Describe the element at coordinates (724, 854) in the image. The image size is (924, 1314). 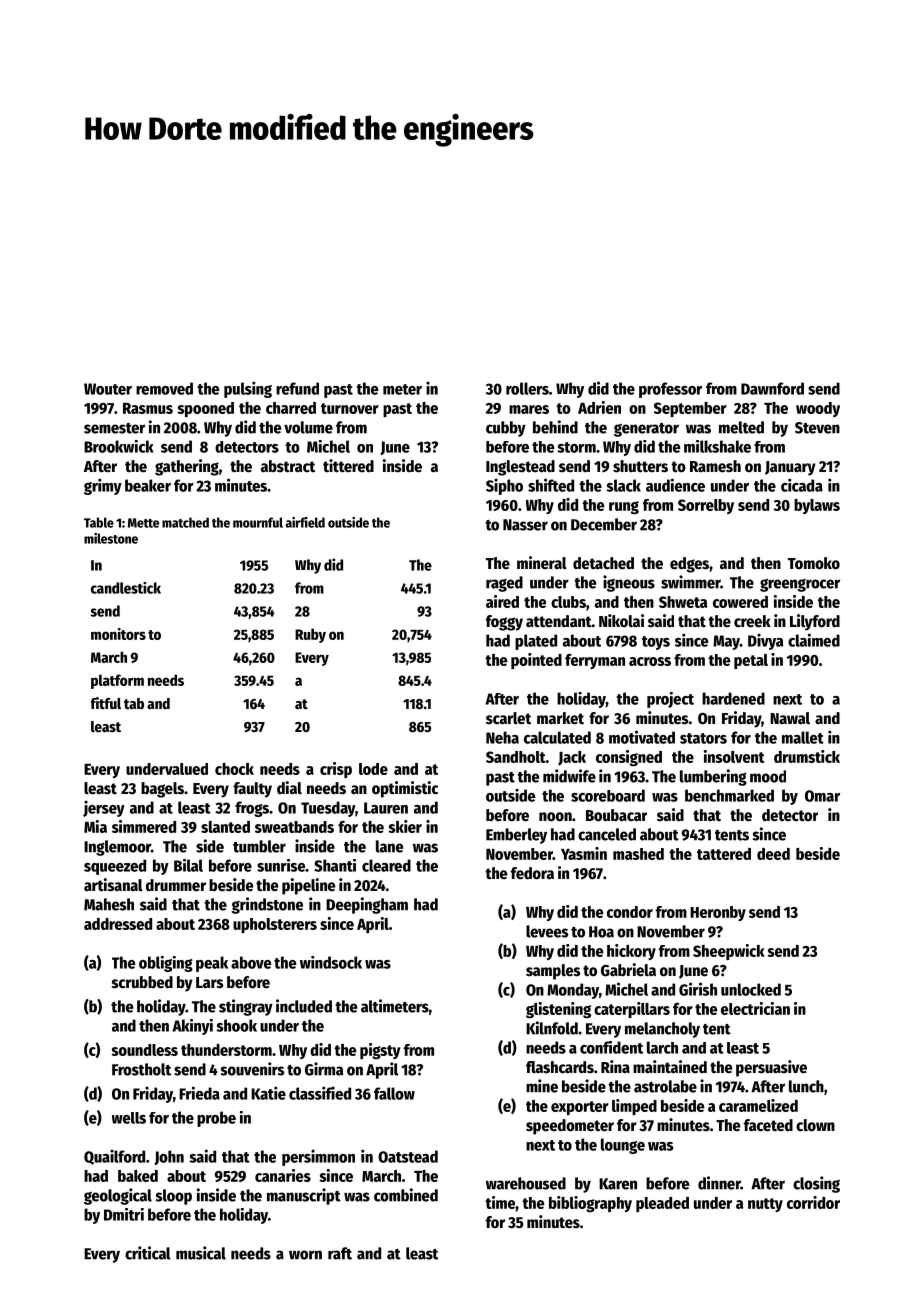
I see `tattered` at that location.
